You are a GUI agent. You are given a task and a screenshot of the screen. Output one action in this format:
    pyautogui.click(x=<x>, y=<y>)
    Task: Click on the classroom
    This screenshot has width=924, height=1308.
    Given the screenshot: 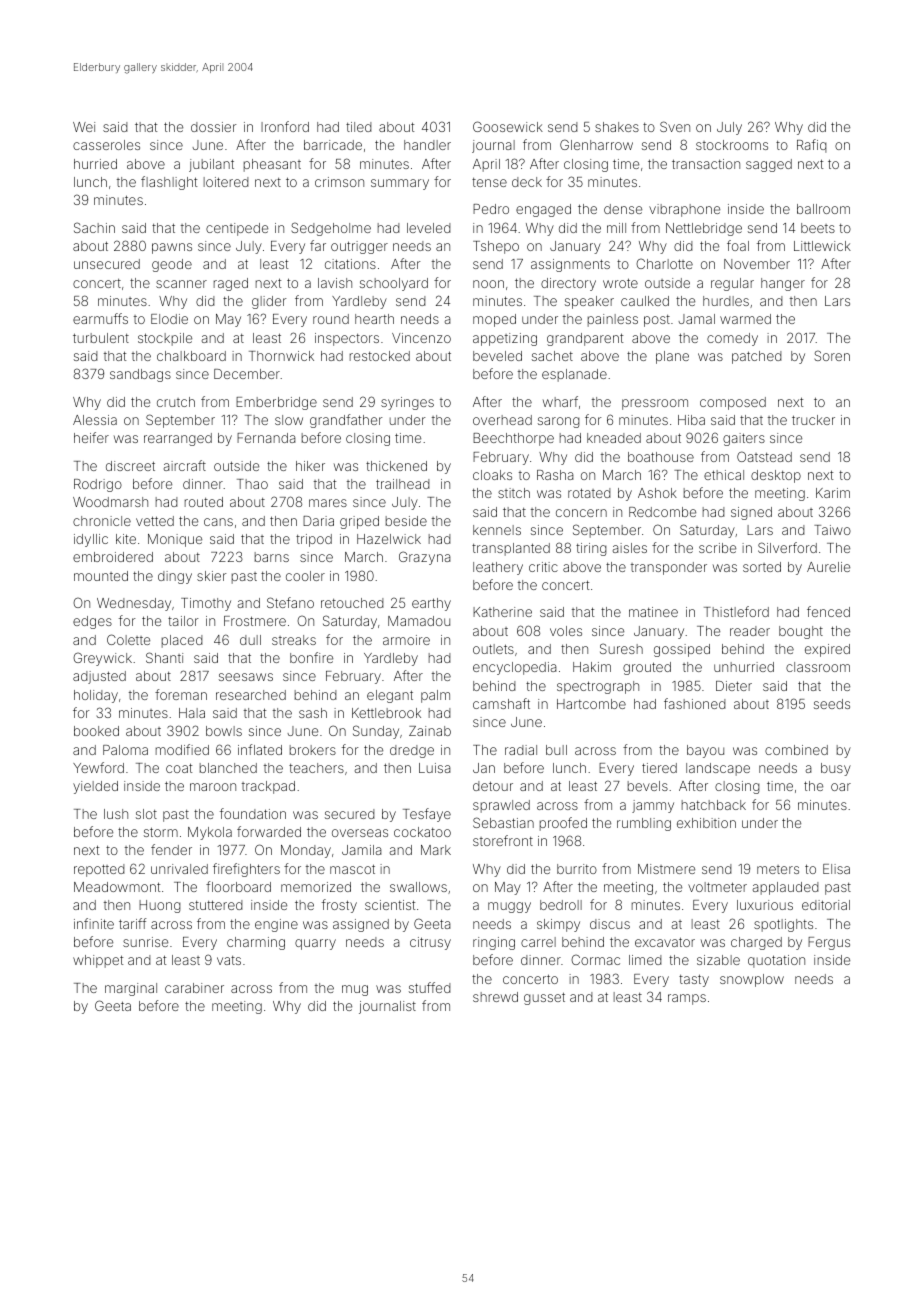 What is the action you would take?
    pyautogui.click(x=818, y=667)
